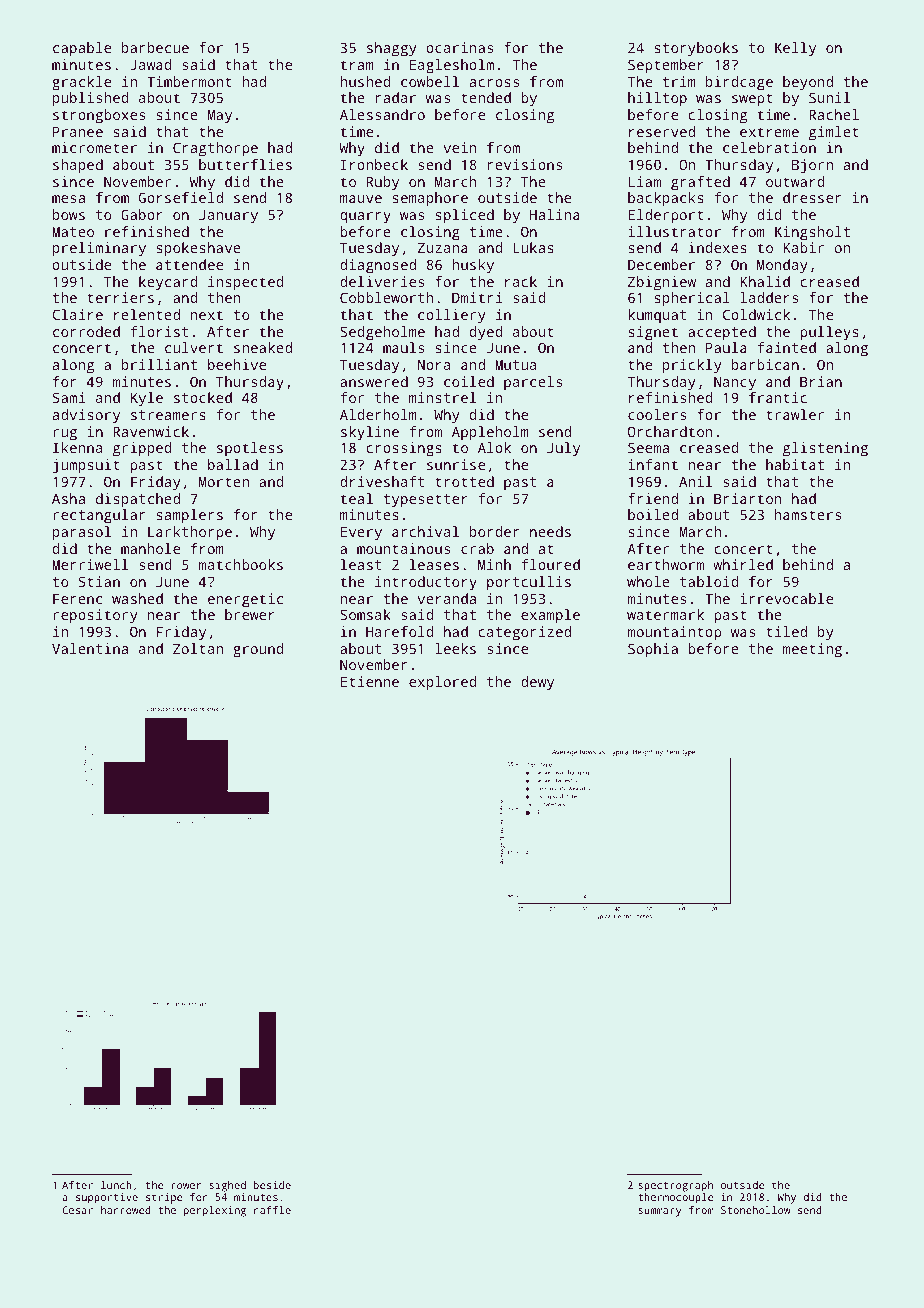  What do you see at coordinates (675, 1198) in the page?
I see `thermocouple` at bounding box center [675, 1198].
